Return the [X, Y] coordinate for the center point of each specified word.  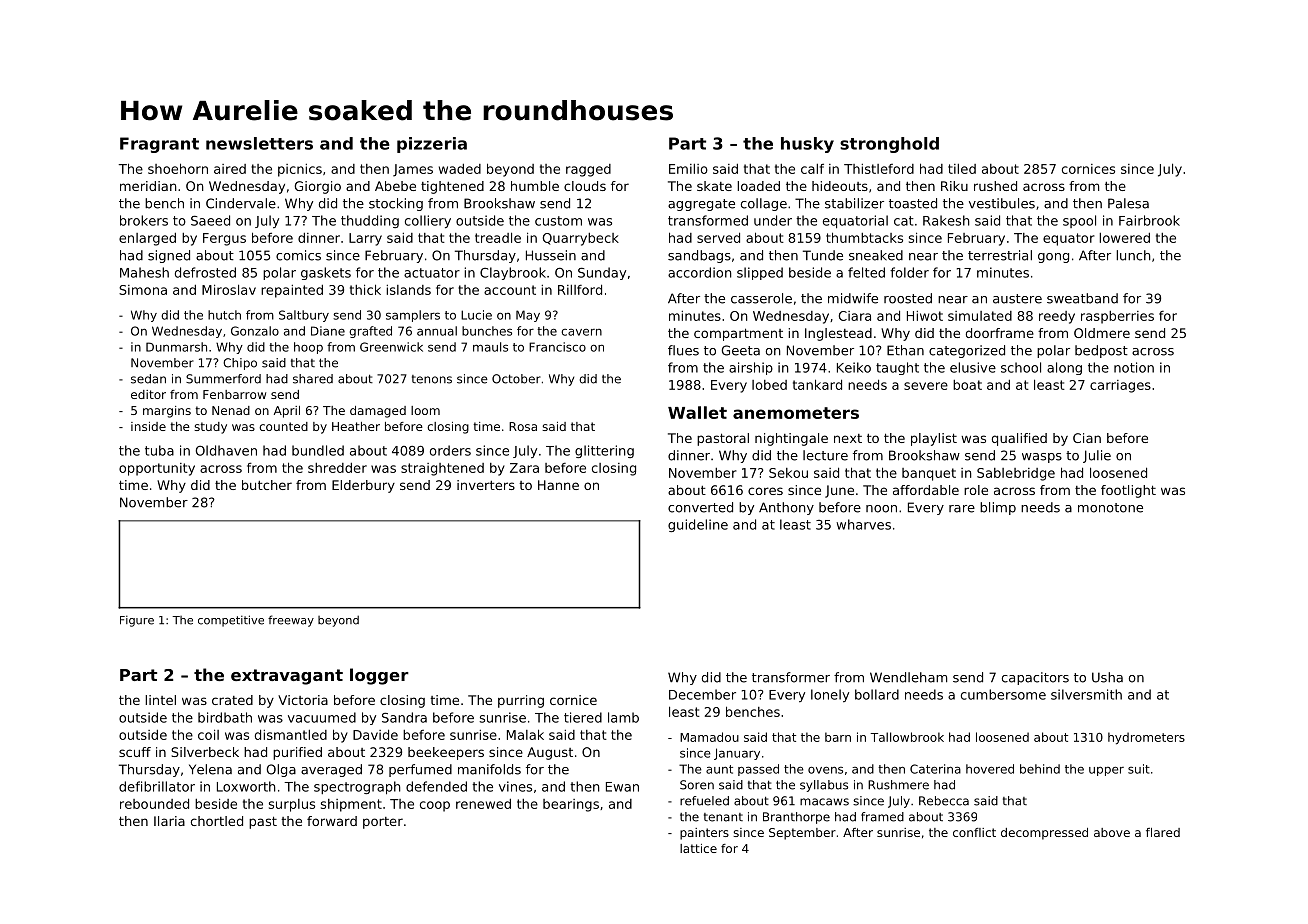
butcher [267, 485]
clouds [585, 186]
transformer [791, 677]
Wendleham [908, 677]
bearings [571, 805]
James [413, 170]
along [1064, 368]
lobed [769, 385]
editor [148, 394]
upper [1106, 771]
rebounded [154, 803]
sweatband [1082, 298]
